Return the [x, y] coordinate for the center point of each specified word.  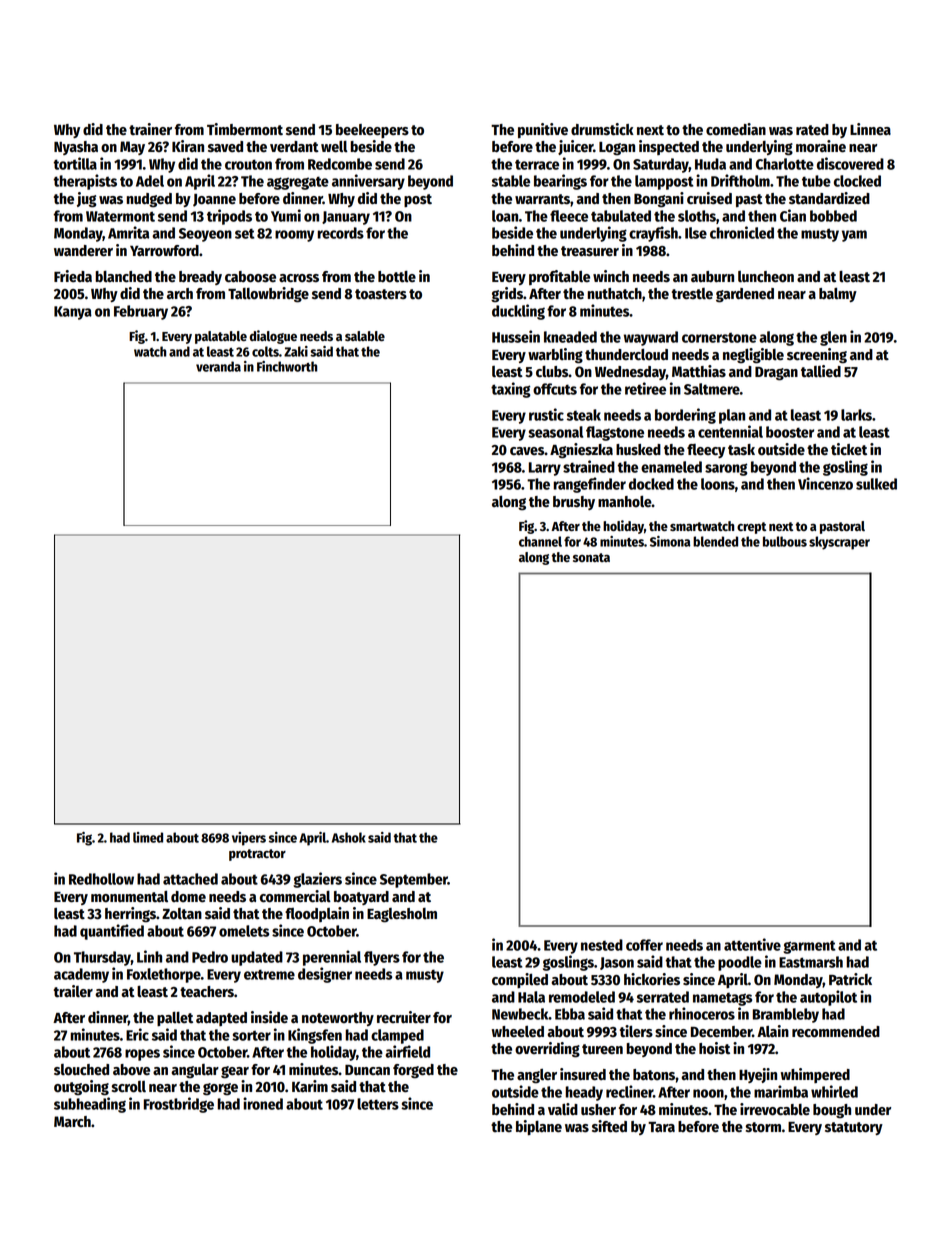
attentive [752, 944]
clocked [857, 181]
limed [148, 837]
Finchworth [287, 366]
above [131, 1070]
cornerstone [719, 338]
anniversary [368, 182]
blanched [123, 277]
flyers [382, 958]
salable [365, 336]
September [414, 880]
